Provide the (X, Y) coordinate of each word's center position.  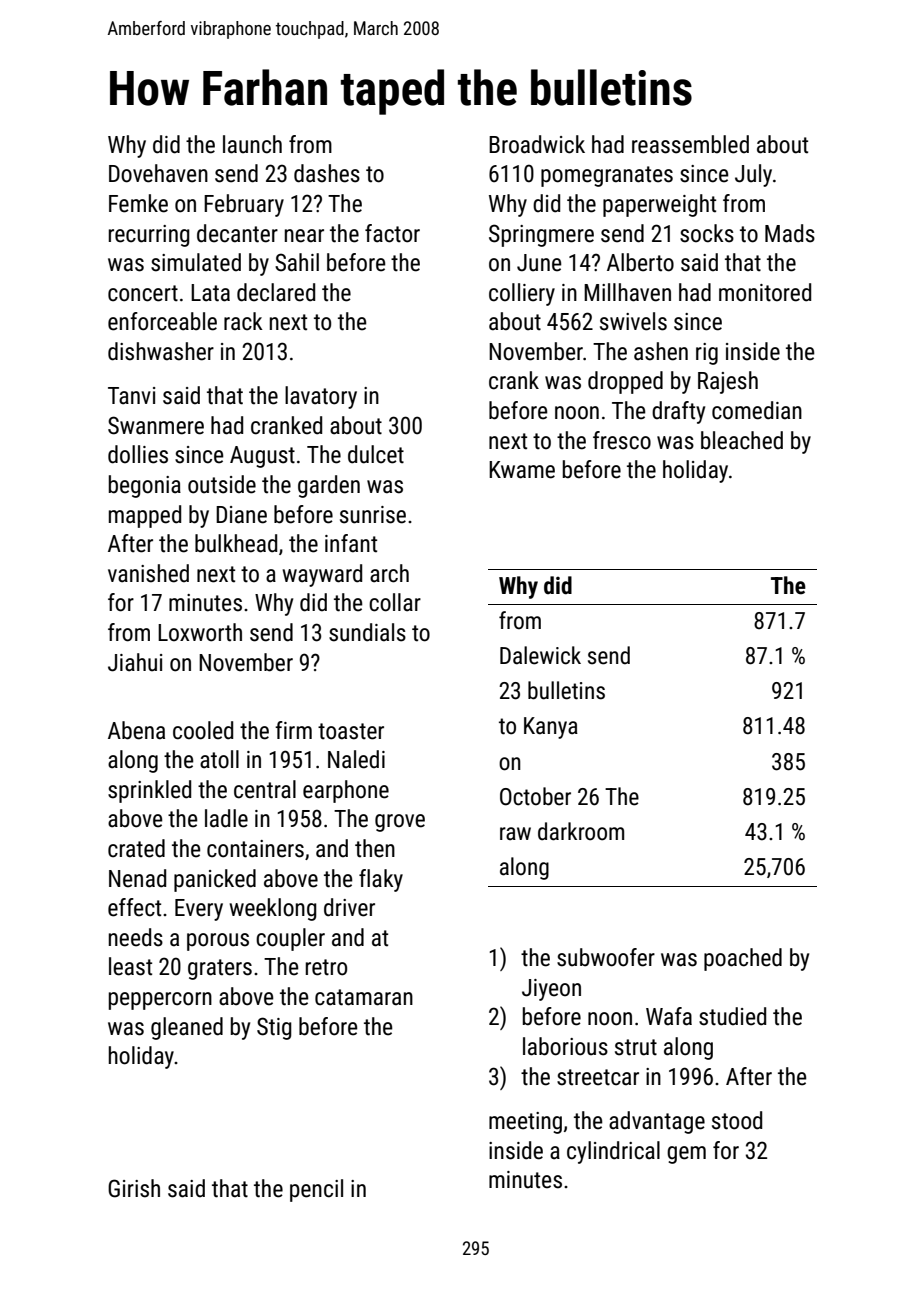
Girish (134, 1188)
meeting (525, 1123)
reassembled (690, 144)
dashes (327, 173)
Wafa (669, 1016)
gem (686, 1155)
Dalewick (540, 655)
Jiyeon (551, 990)
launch (252, 144)
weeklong (273, 909)
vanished (148, 573)
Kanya (551, 728)
